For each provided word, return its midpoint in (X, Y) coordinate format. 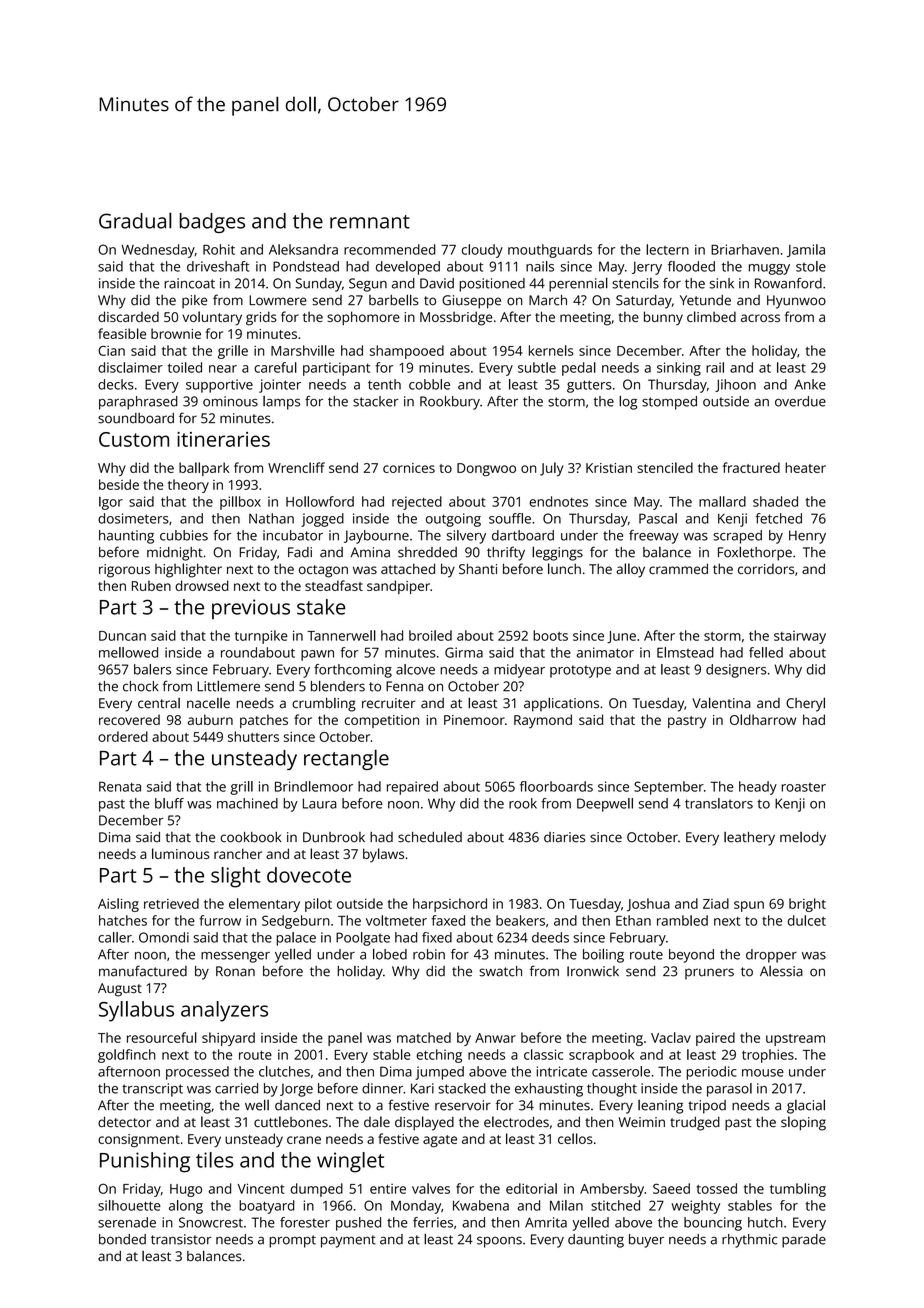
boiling (603, 955)
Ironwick (593, 971)
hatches (123, 920)
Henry (807, 537)
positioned (492, 285)
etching (439, 1056)
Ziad (716, 903)
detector (124, 1122)
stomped (669, 403)
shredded (427, 552)
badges (212, 223)
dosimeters (133, 518)
